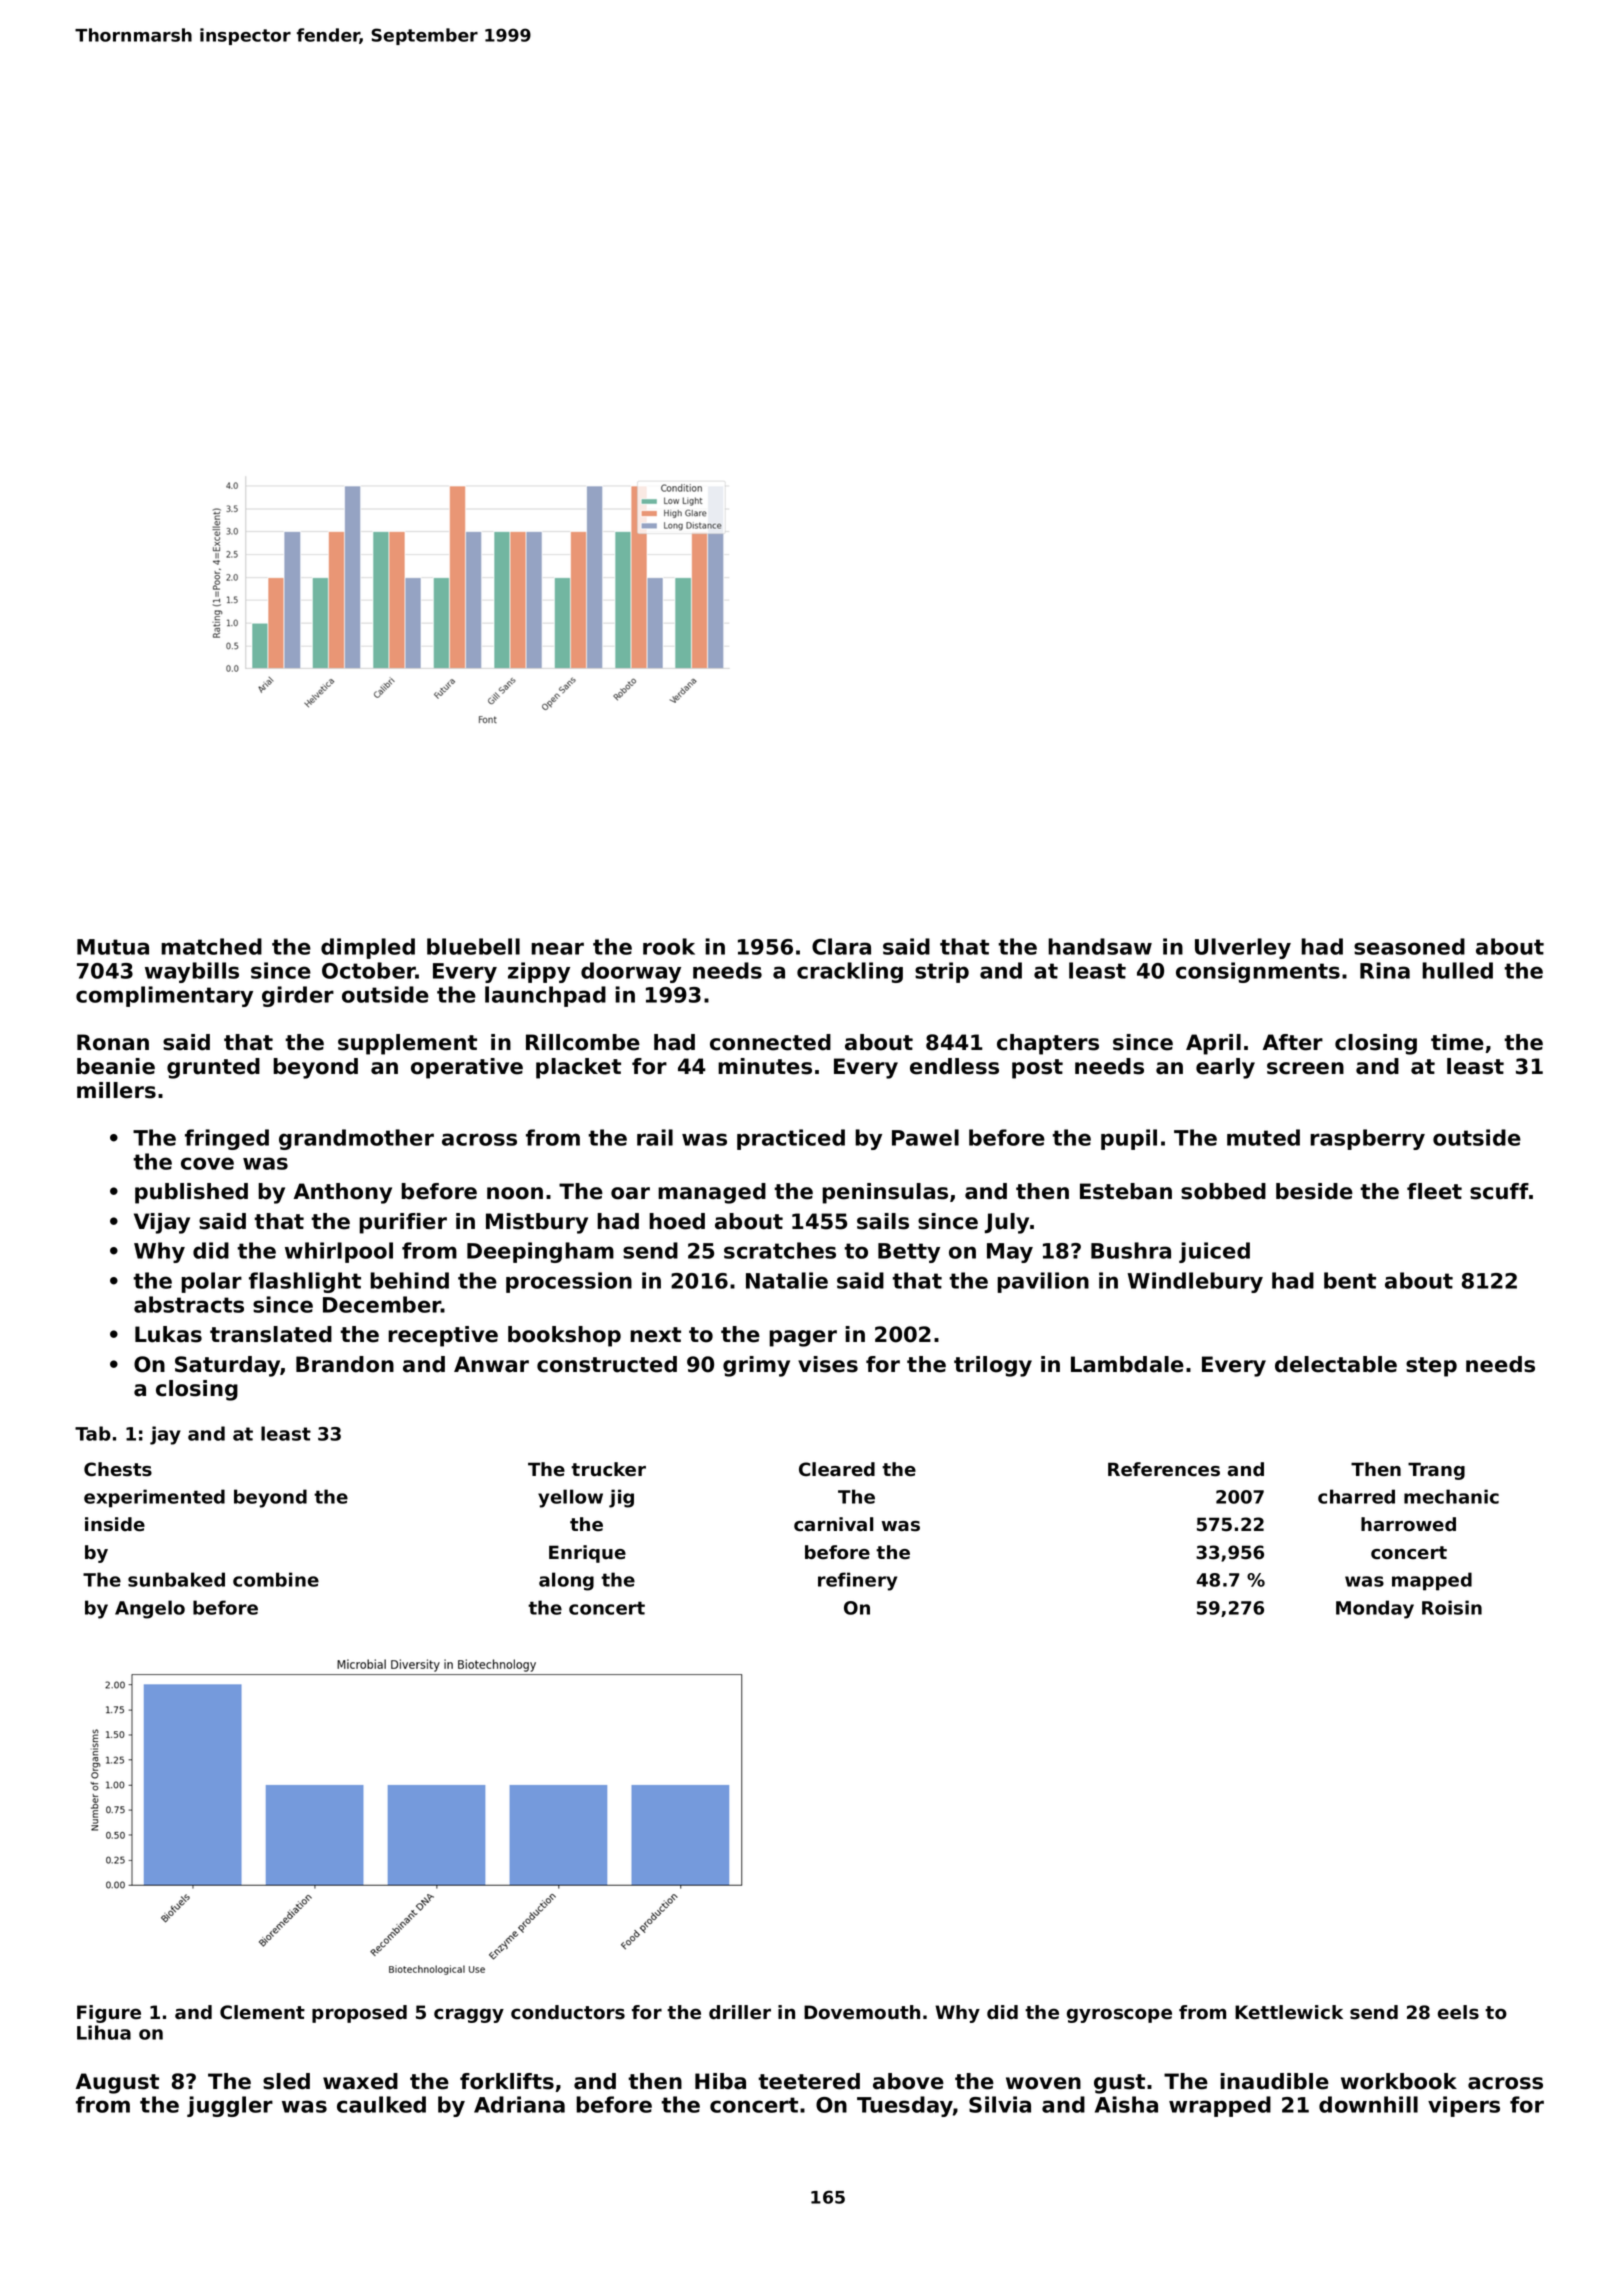 Image resolution: width=1620 pixels, height=2292 pixels. What do you see at coordinates (298, 996) in the page?
I see `girder` at bounding box center [298, 996].
